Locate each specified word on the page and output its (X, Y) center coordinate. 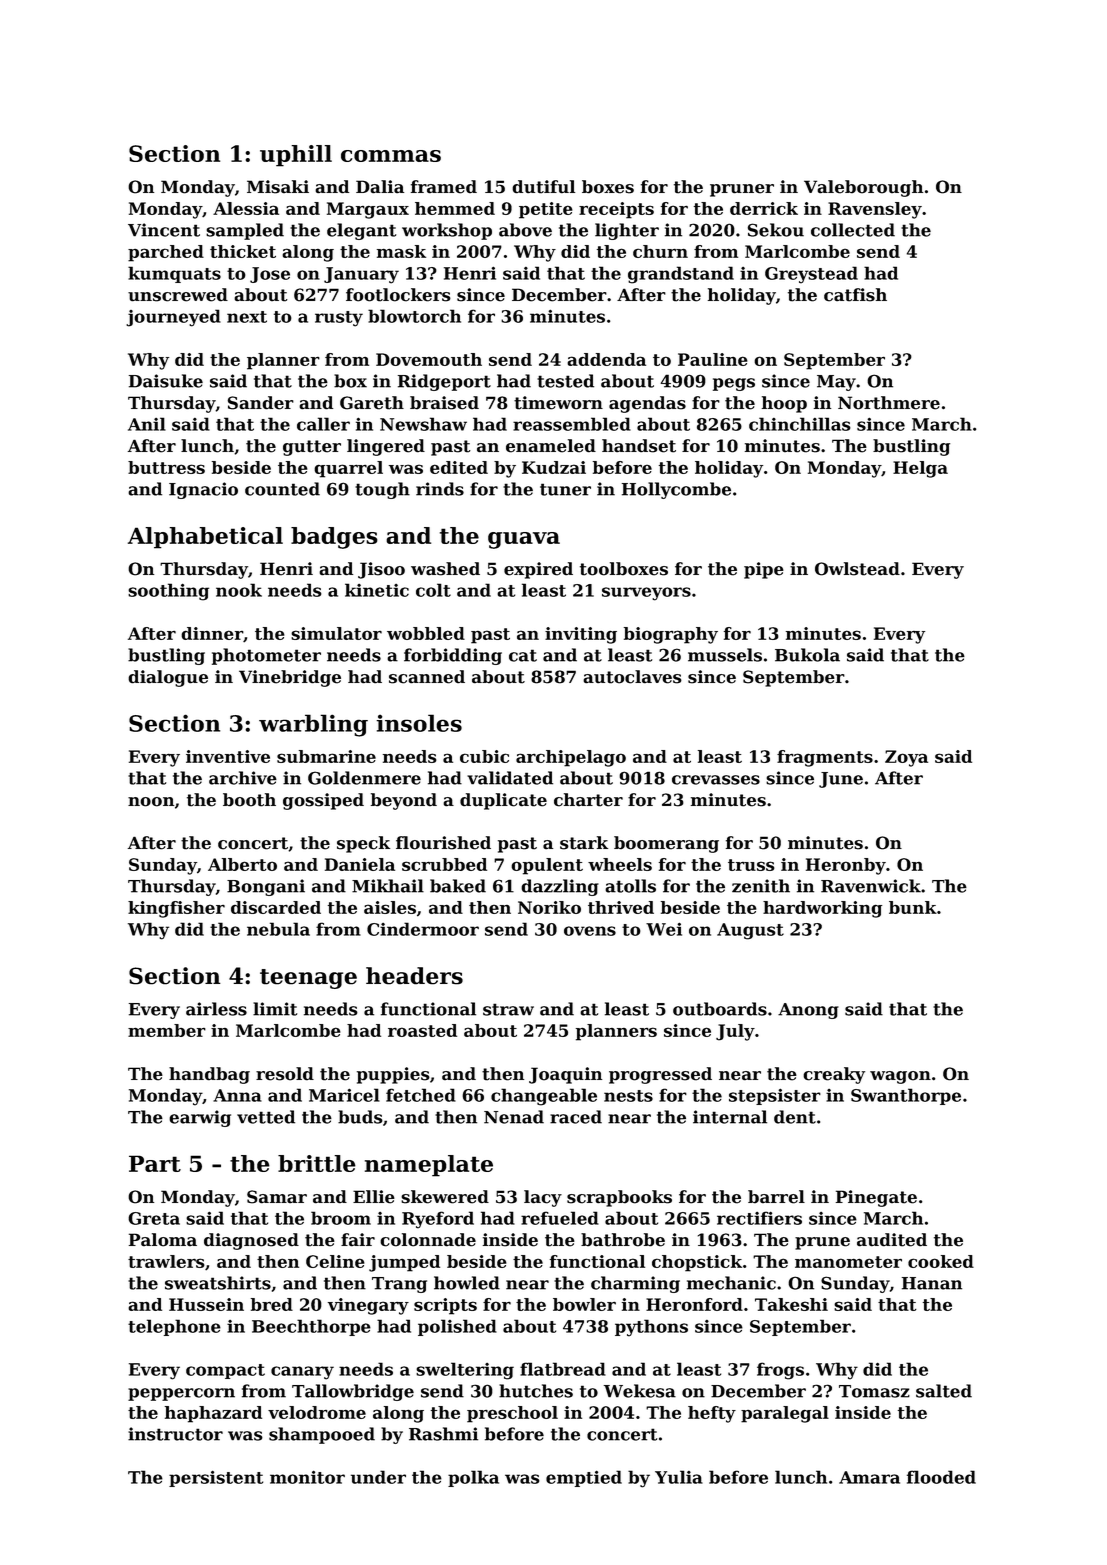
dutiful (543, 187)
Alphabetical (205, 538)
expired (538, 570)
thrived (621, 907)
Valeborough (863, 188)
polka (473, 1478)
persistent (216, 1478)
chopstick (697, 1263)
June (841, 780)
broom (341, 1218)
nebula (278, 929)
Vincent (164, 230)
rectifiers (759, 1218)
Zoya (906, 758)
